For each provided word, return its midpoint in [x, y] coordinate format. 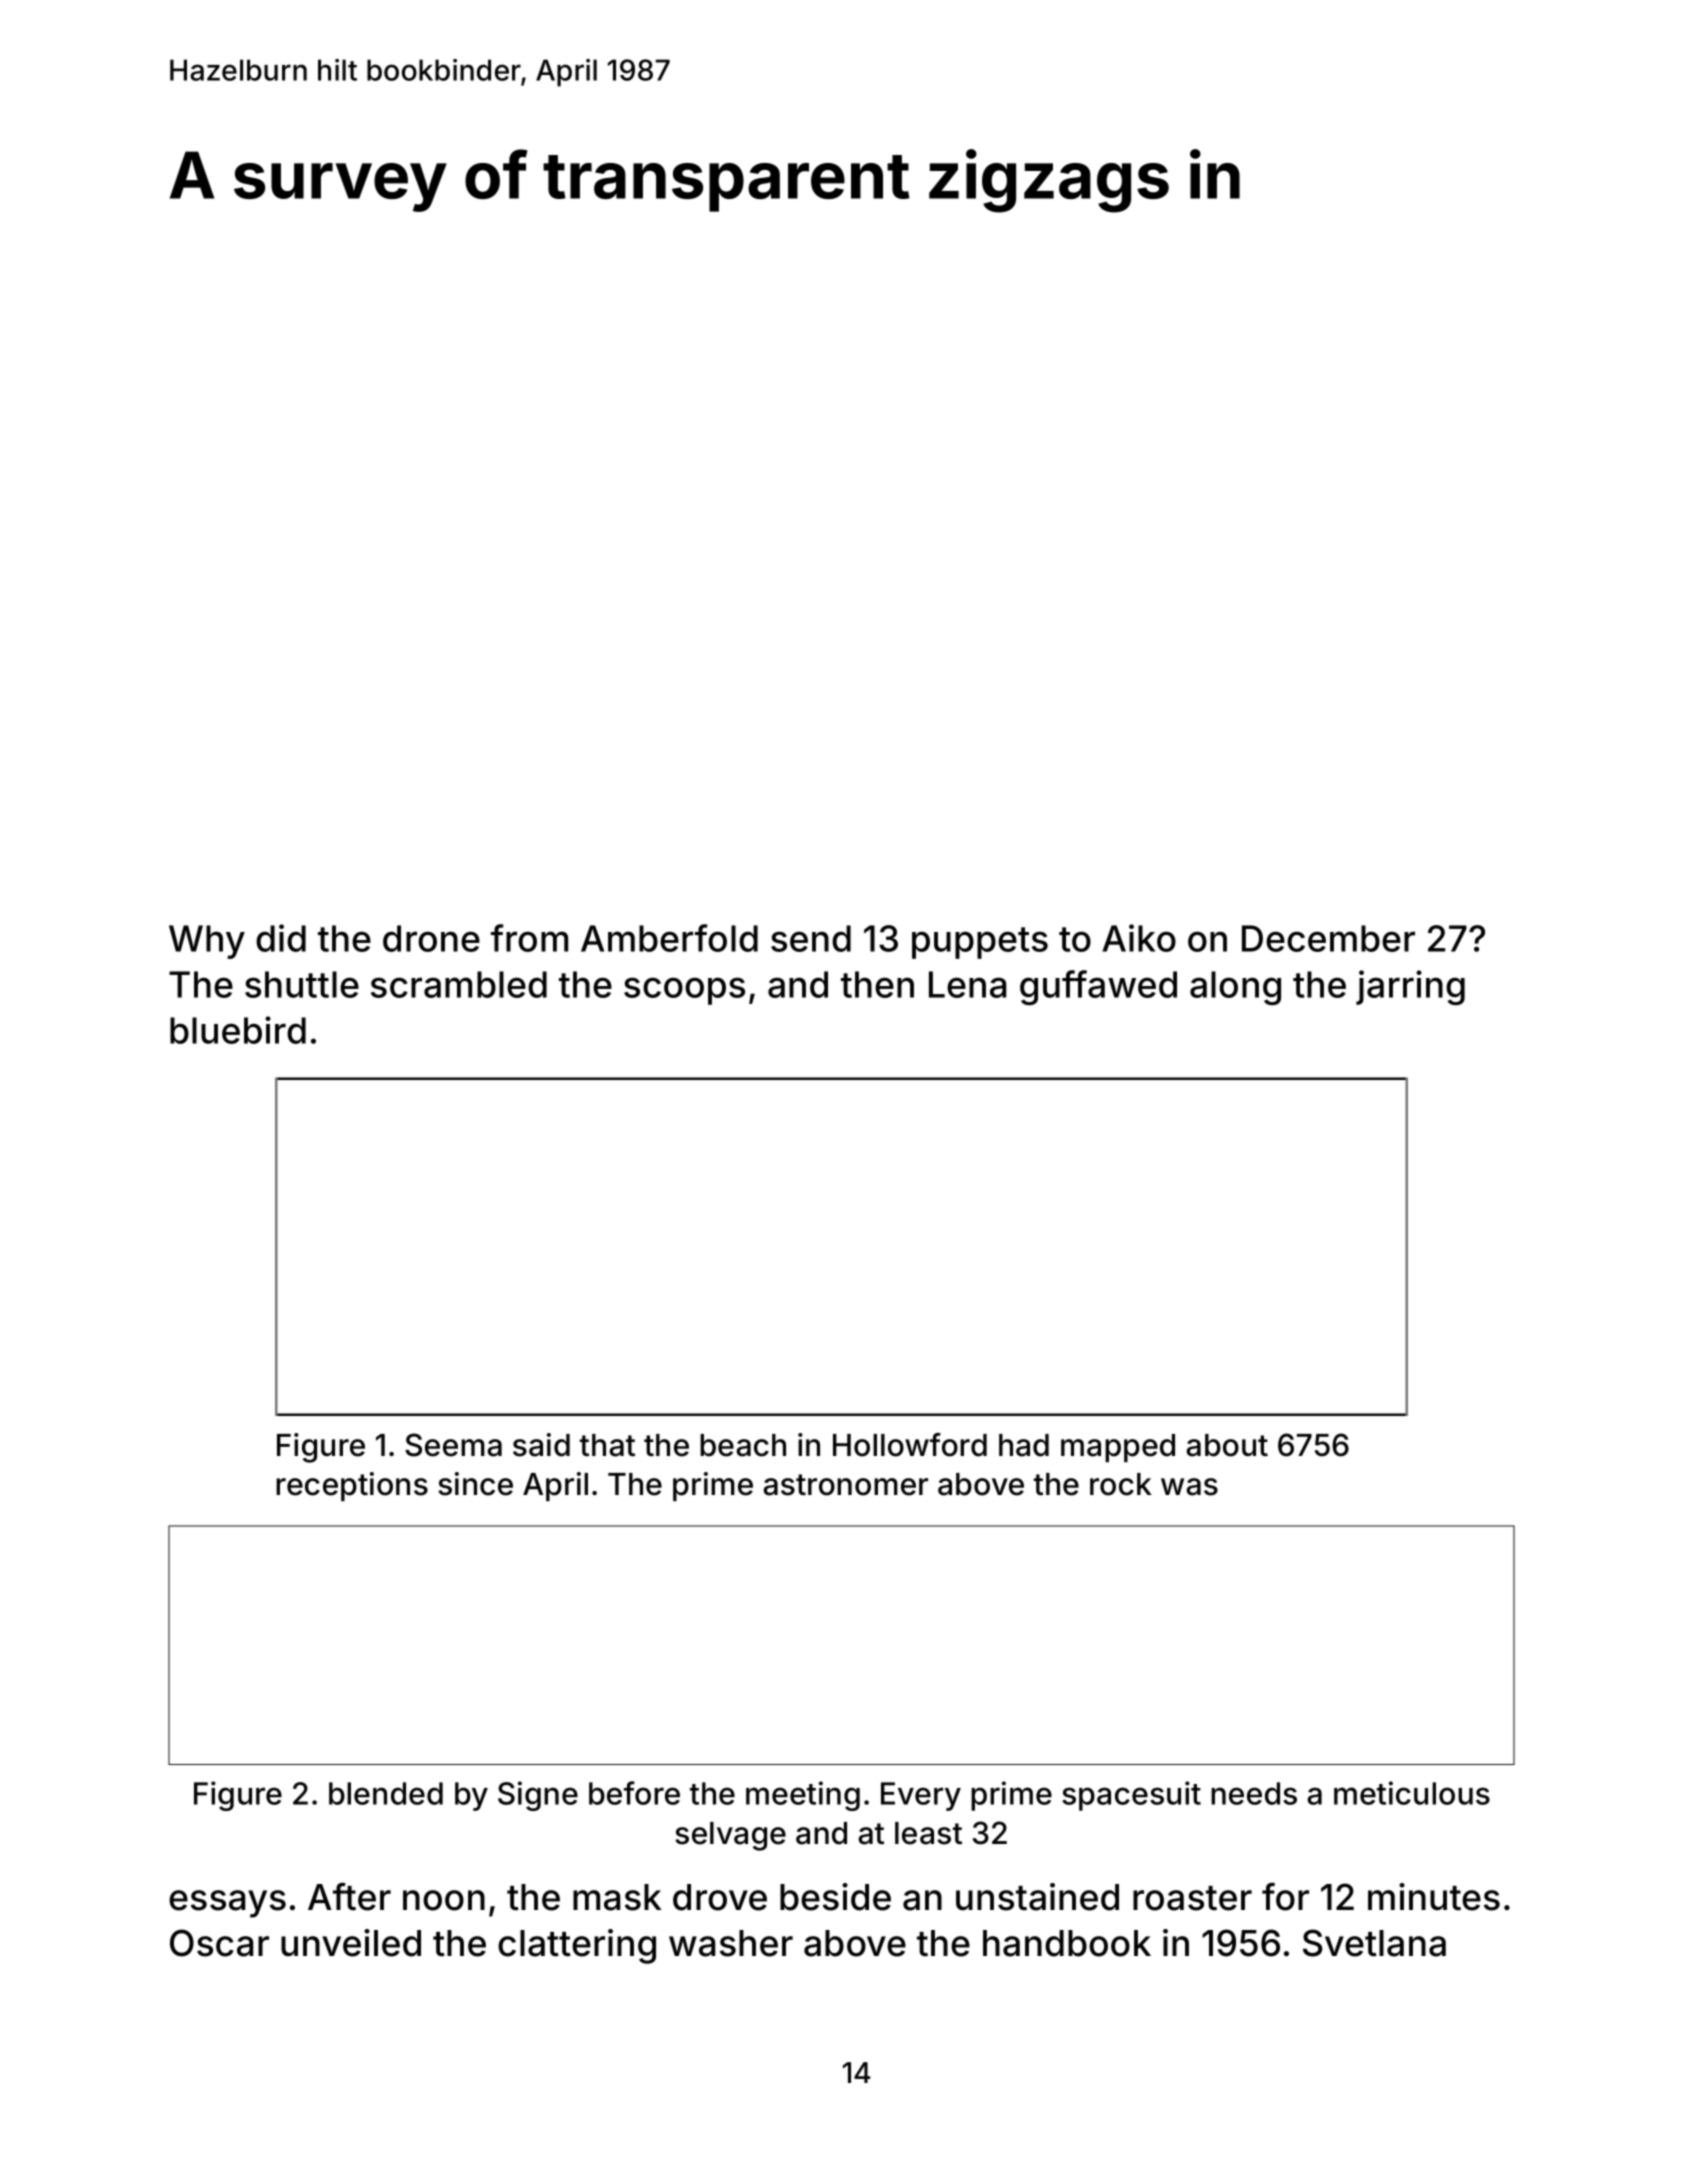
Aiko [1139, 938]
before [634, 1793]
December [1328, 938]
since [475, 1484]
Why [207, 942]
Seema [453, 1445]
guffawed [1098, 987]
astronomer [845, 1485]
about [1227, 1445]
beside [835, 1897]
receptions [352, 1486]
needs [1254, 1793]
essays [227, 1904]
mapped [1118, 1448]
